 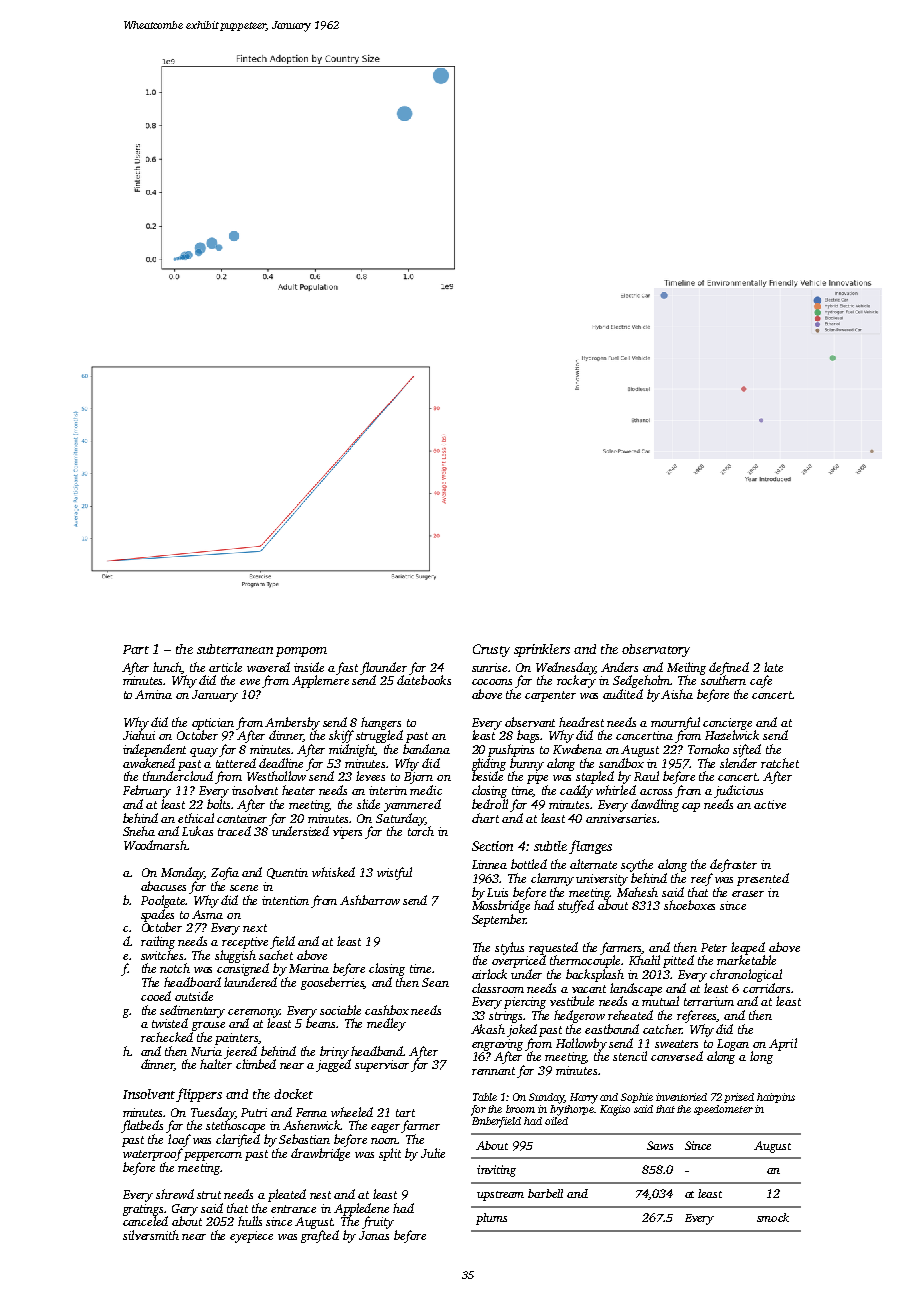 What do you see at coordinates (251, 1237) in the image?
I see `eyepiece` at bounding box center [251, 1237].
